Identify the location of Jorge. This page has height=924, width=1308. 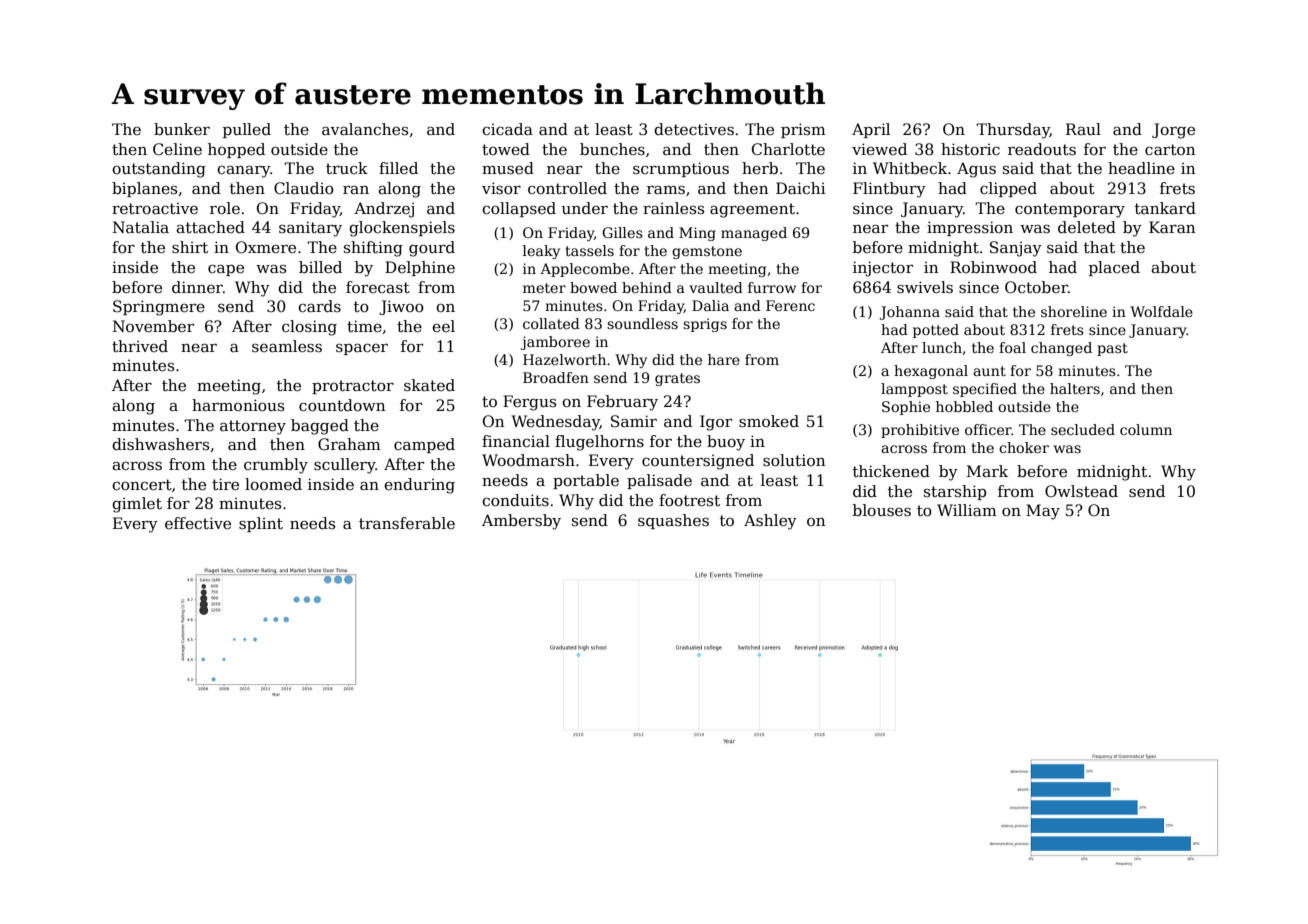
(1173, 131).
